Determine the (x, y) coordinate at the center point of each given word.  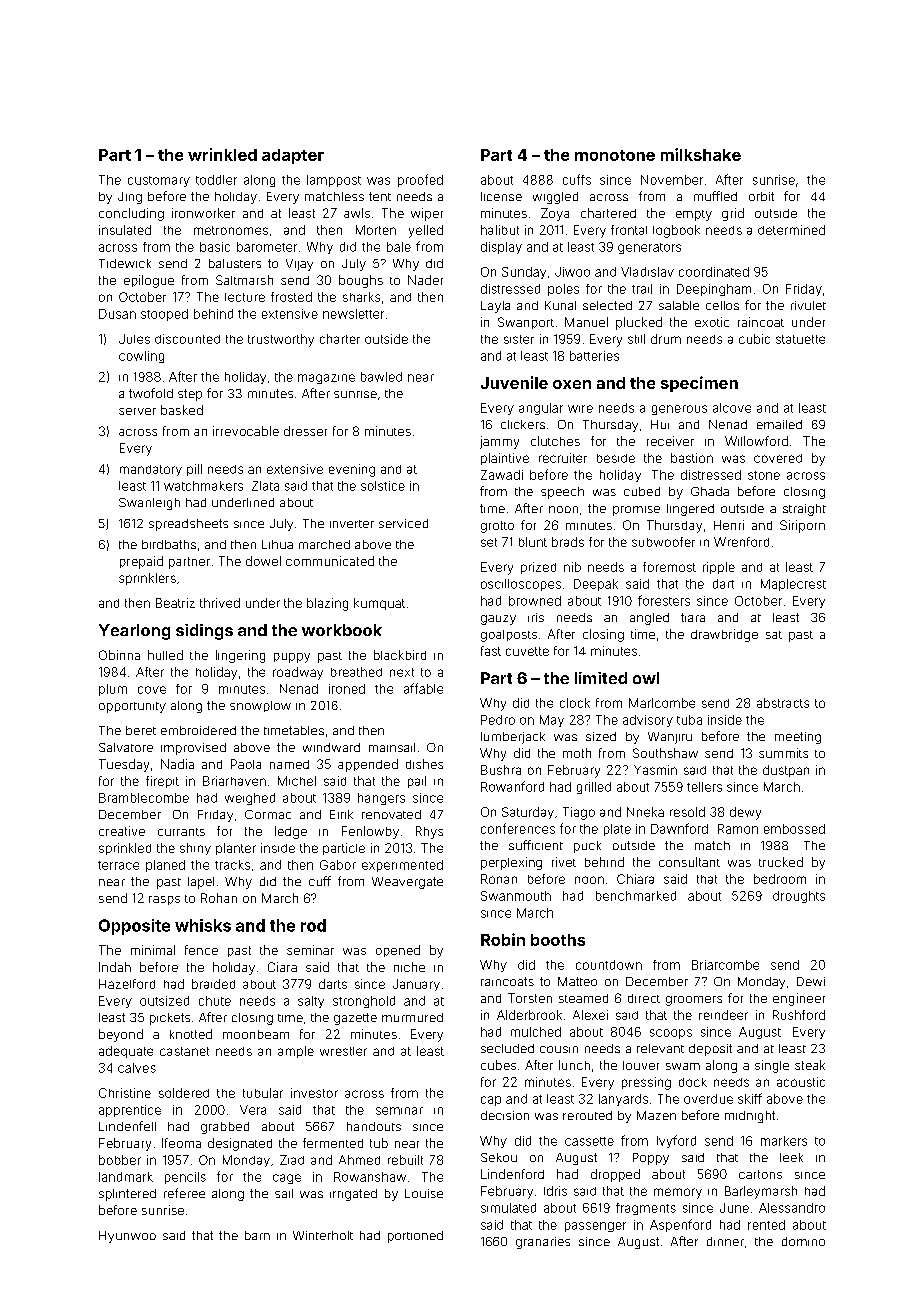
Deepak (596, 585)
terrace (118, 865)
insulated (125, 230)
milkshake (701, 154)
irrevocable (246, 431)
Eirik (341, 814)
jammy (499, 442)
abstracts (783, 703)
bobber (120, 1160)
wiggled (555, 198)
